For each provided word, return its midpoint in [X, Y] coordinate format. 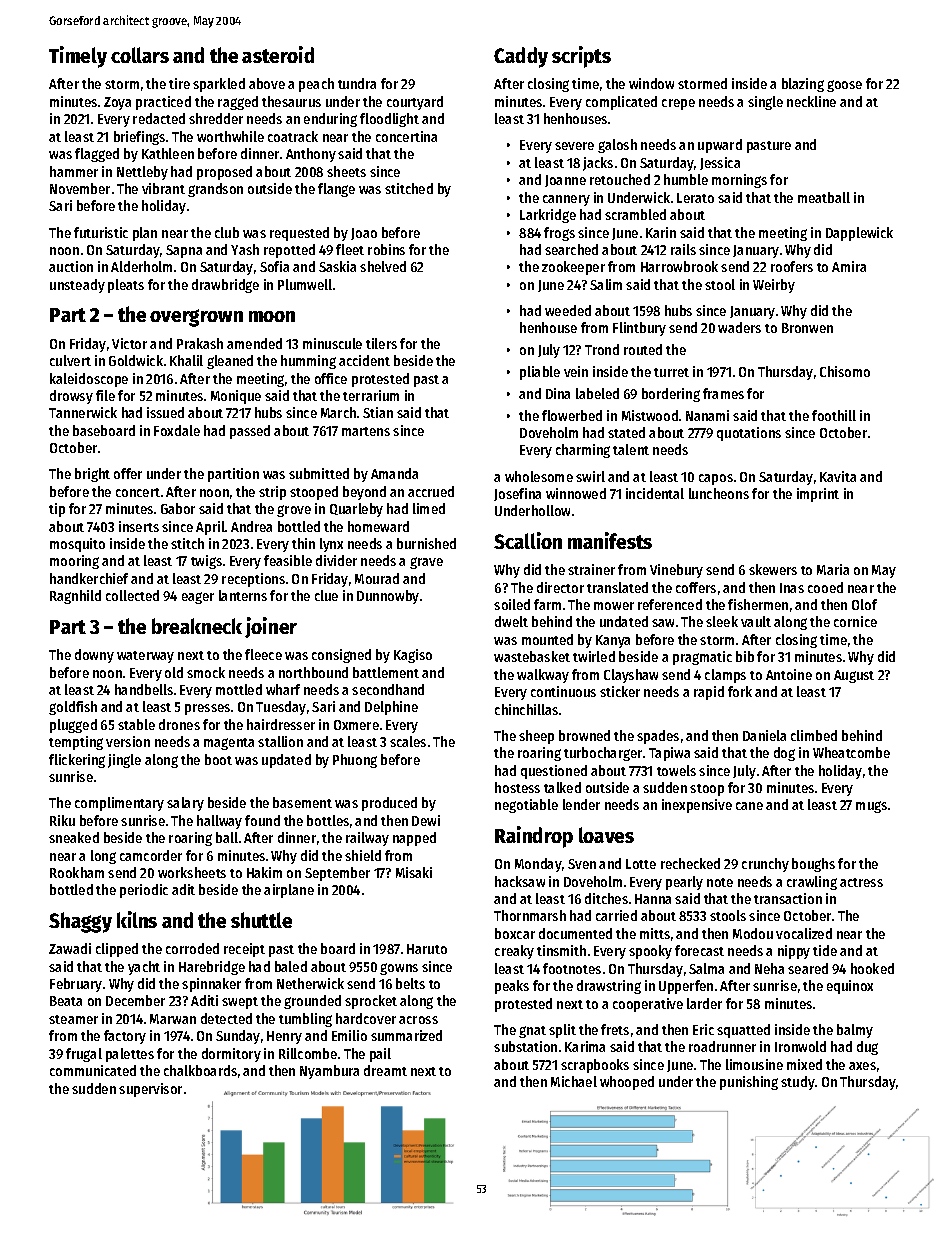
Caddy [521, 57]
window [651, 83]
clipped [117, 950]
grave [426, 563]
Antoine [789, 674]
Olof [864, 604]
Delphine [391, 708]
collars [140, 55]
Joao [364, 234]
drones [179, 724]
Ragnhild [75, 597]
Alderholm [141, 266]
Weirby [774, 286]
